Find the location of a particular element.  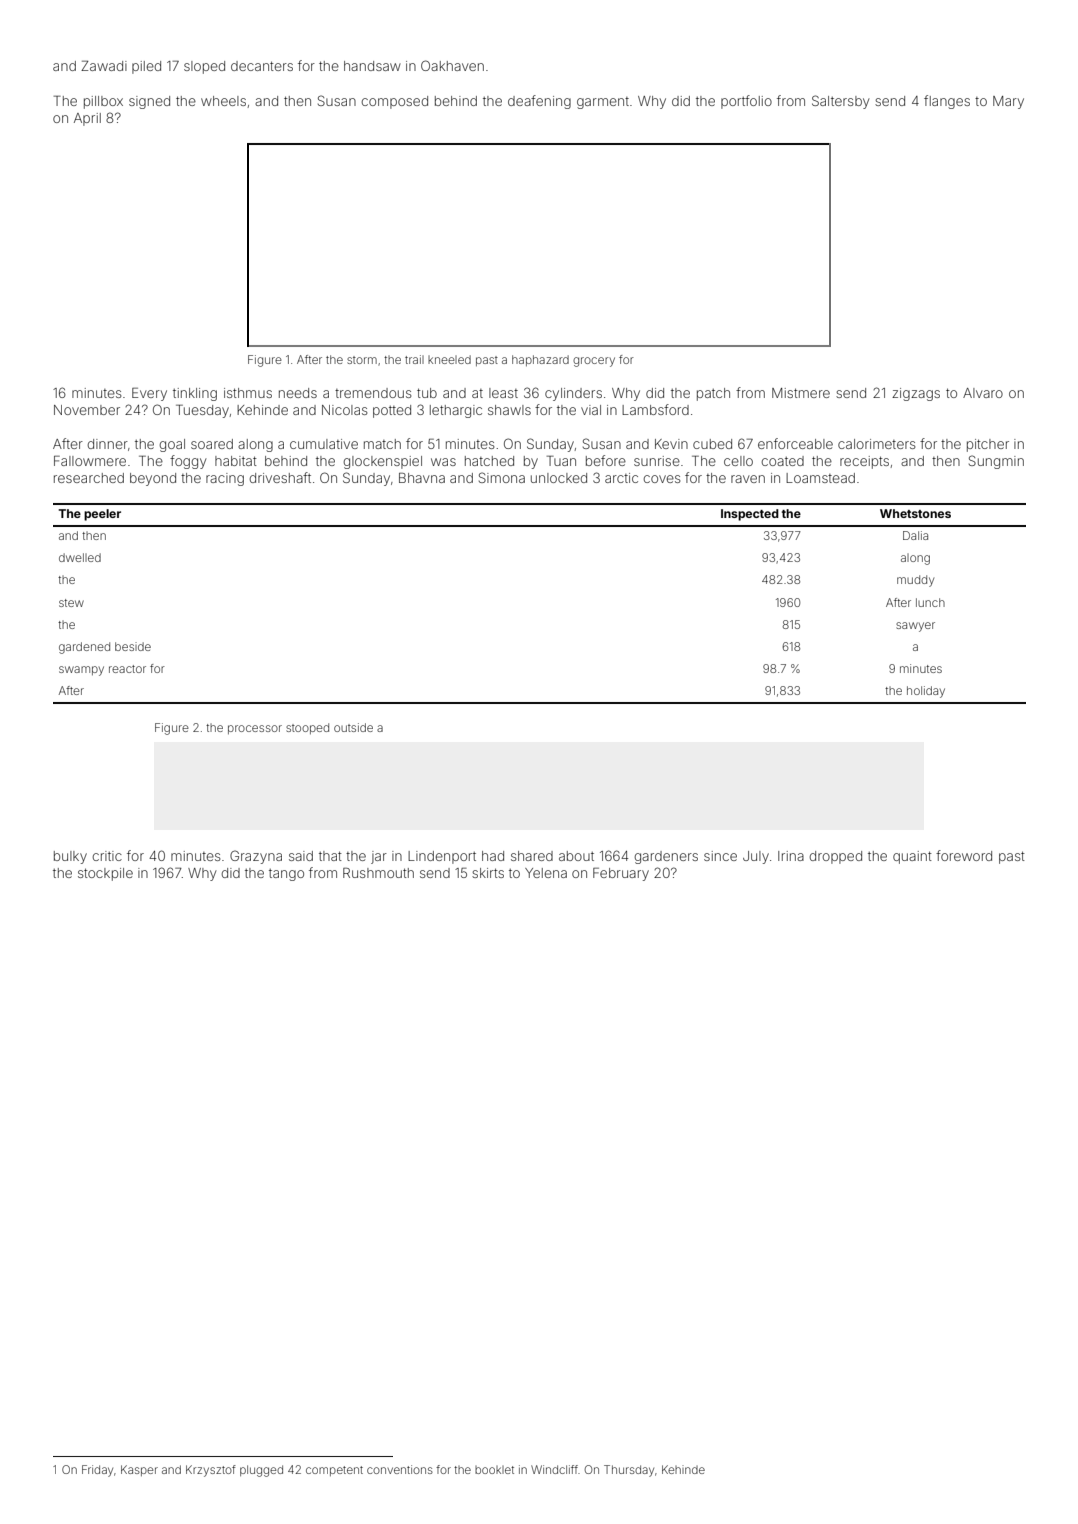

Thursday is located at coordinates (629, 1471).
